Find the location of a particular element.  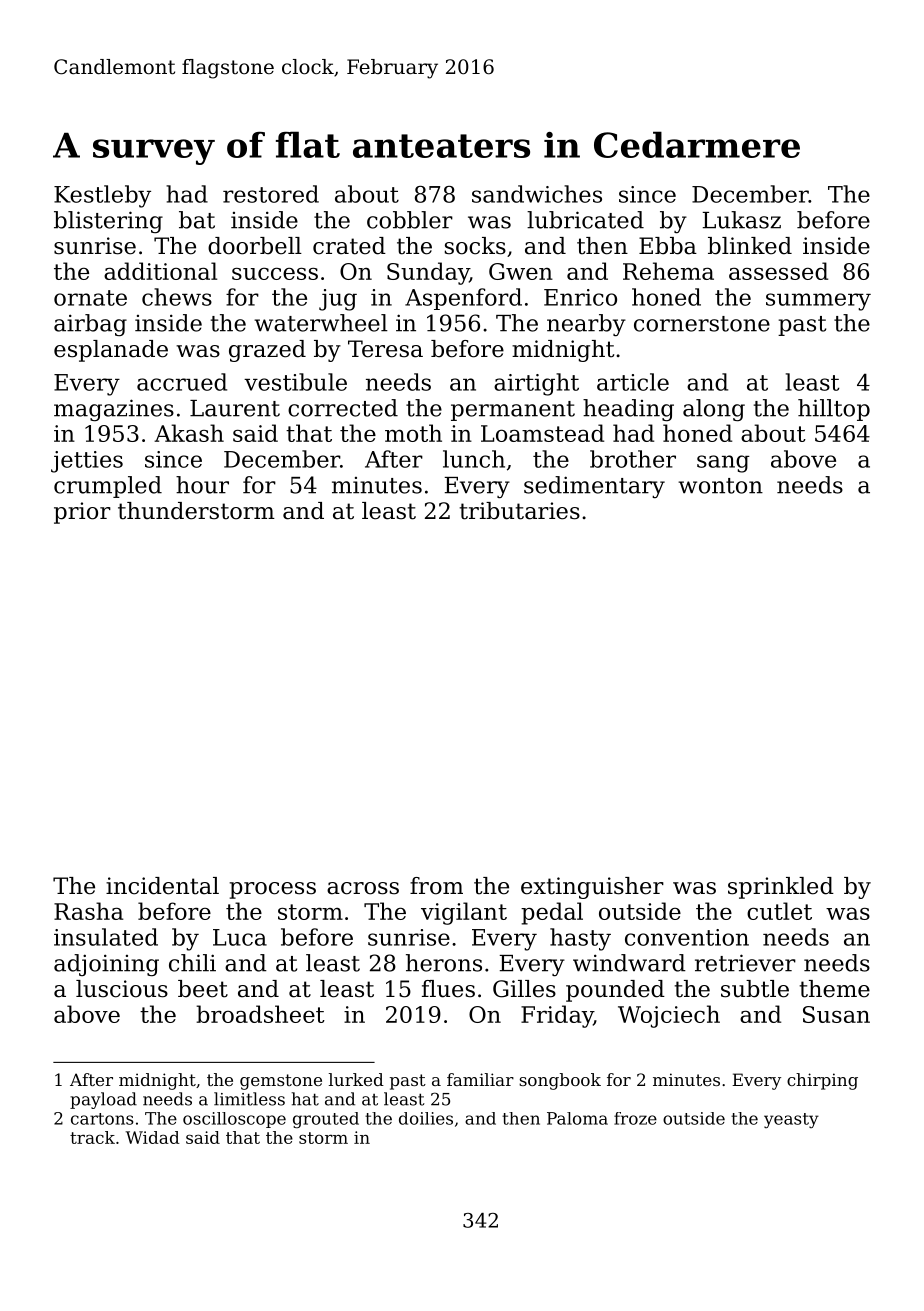

Paloma is located at coordinates (577, 1118).
